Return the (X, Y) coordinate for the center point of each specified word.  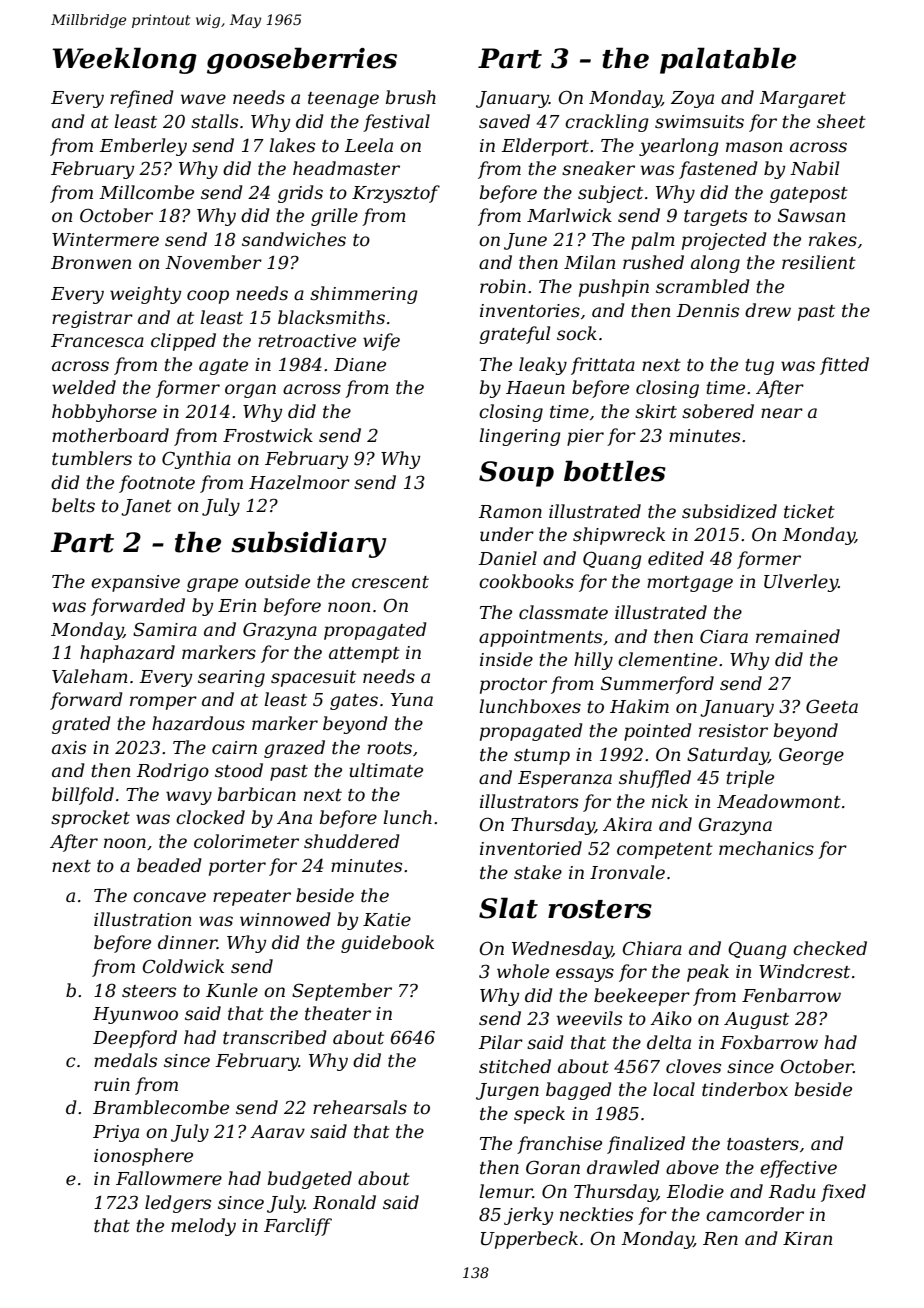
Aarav (277, 1131)
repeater (252, 898)
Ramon (510, 511)
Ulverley (801, 583)
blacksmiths (331, 317)
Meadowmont (779, 801)
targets (715, 218)
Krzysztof (396, 194)
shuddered (352, 841)
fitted (844, 366)
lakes (292, 145)
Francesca (97, 341)
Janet (146, 507)
